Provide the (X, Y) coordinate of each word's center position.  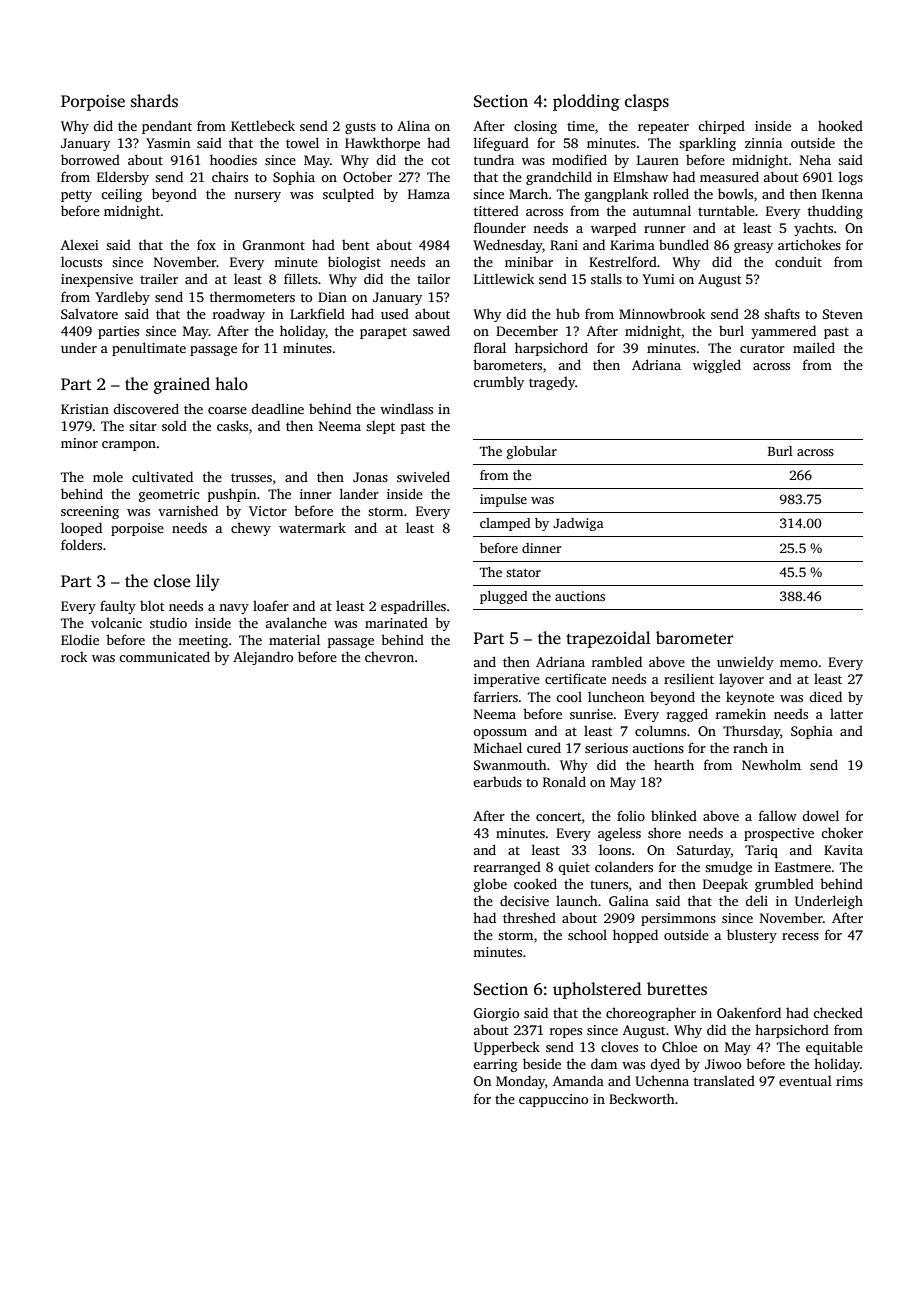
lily (208, 582)
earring (495, 1065)
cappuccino (553, 1100)
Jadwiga (578, 524)
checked (838, 1012)
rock (74, 657)
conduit (798, 261)
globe (490, 885)
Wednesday (508, 246)
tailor (433, 278)
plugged (504, 597)
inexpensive (97, 280)
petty (76, 196)
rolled (671, 193)
